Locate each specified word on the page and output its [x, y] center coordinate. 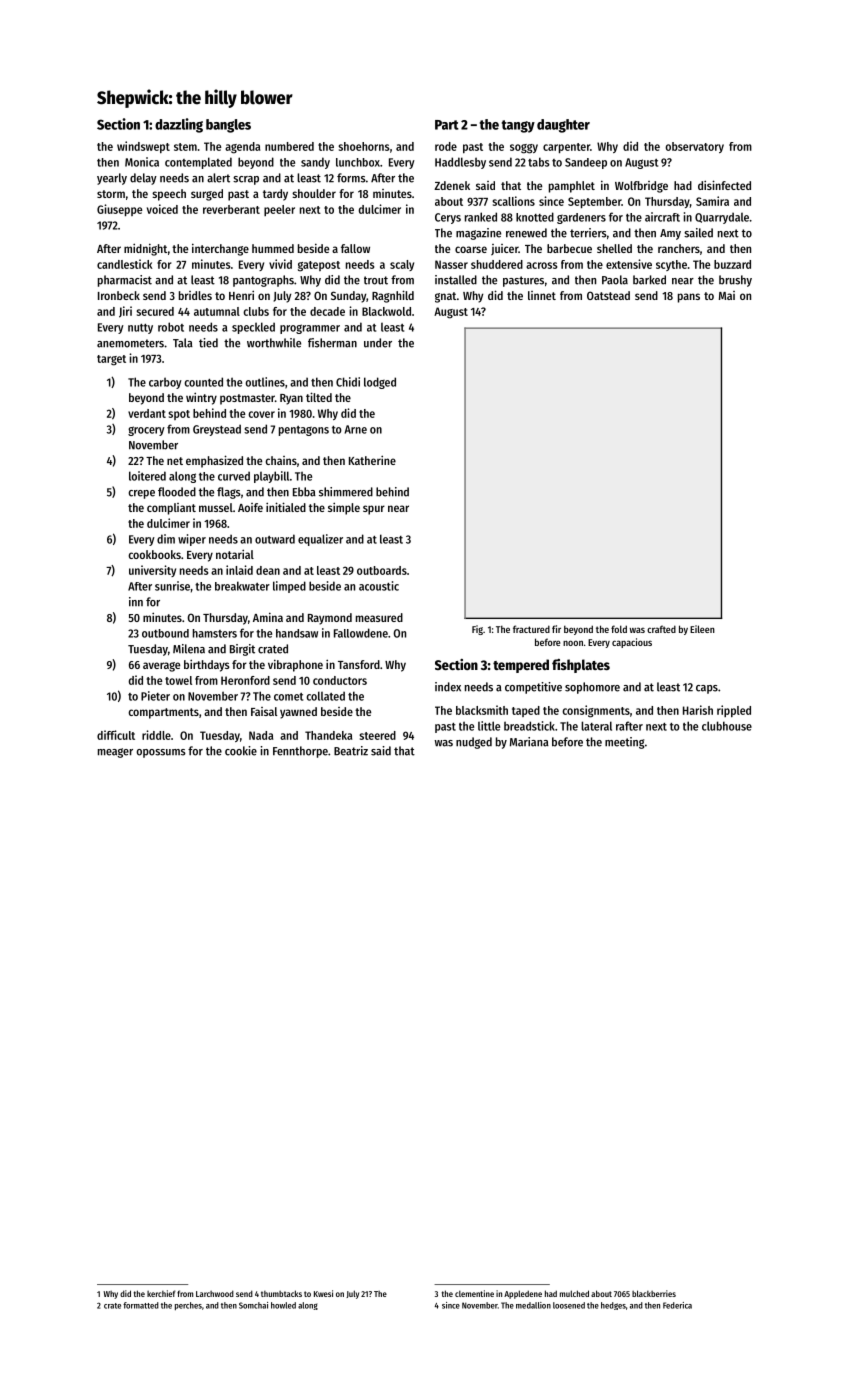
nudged [474, 743]
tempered [521, 666]
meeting [624, 743]
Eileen [702, 629]
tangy [518, 126]
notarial [235, 554]
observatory [694, 147]
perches [188, 1306]
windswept [143, 147]
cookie [241, 751]
